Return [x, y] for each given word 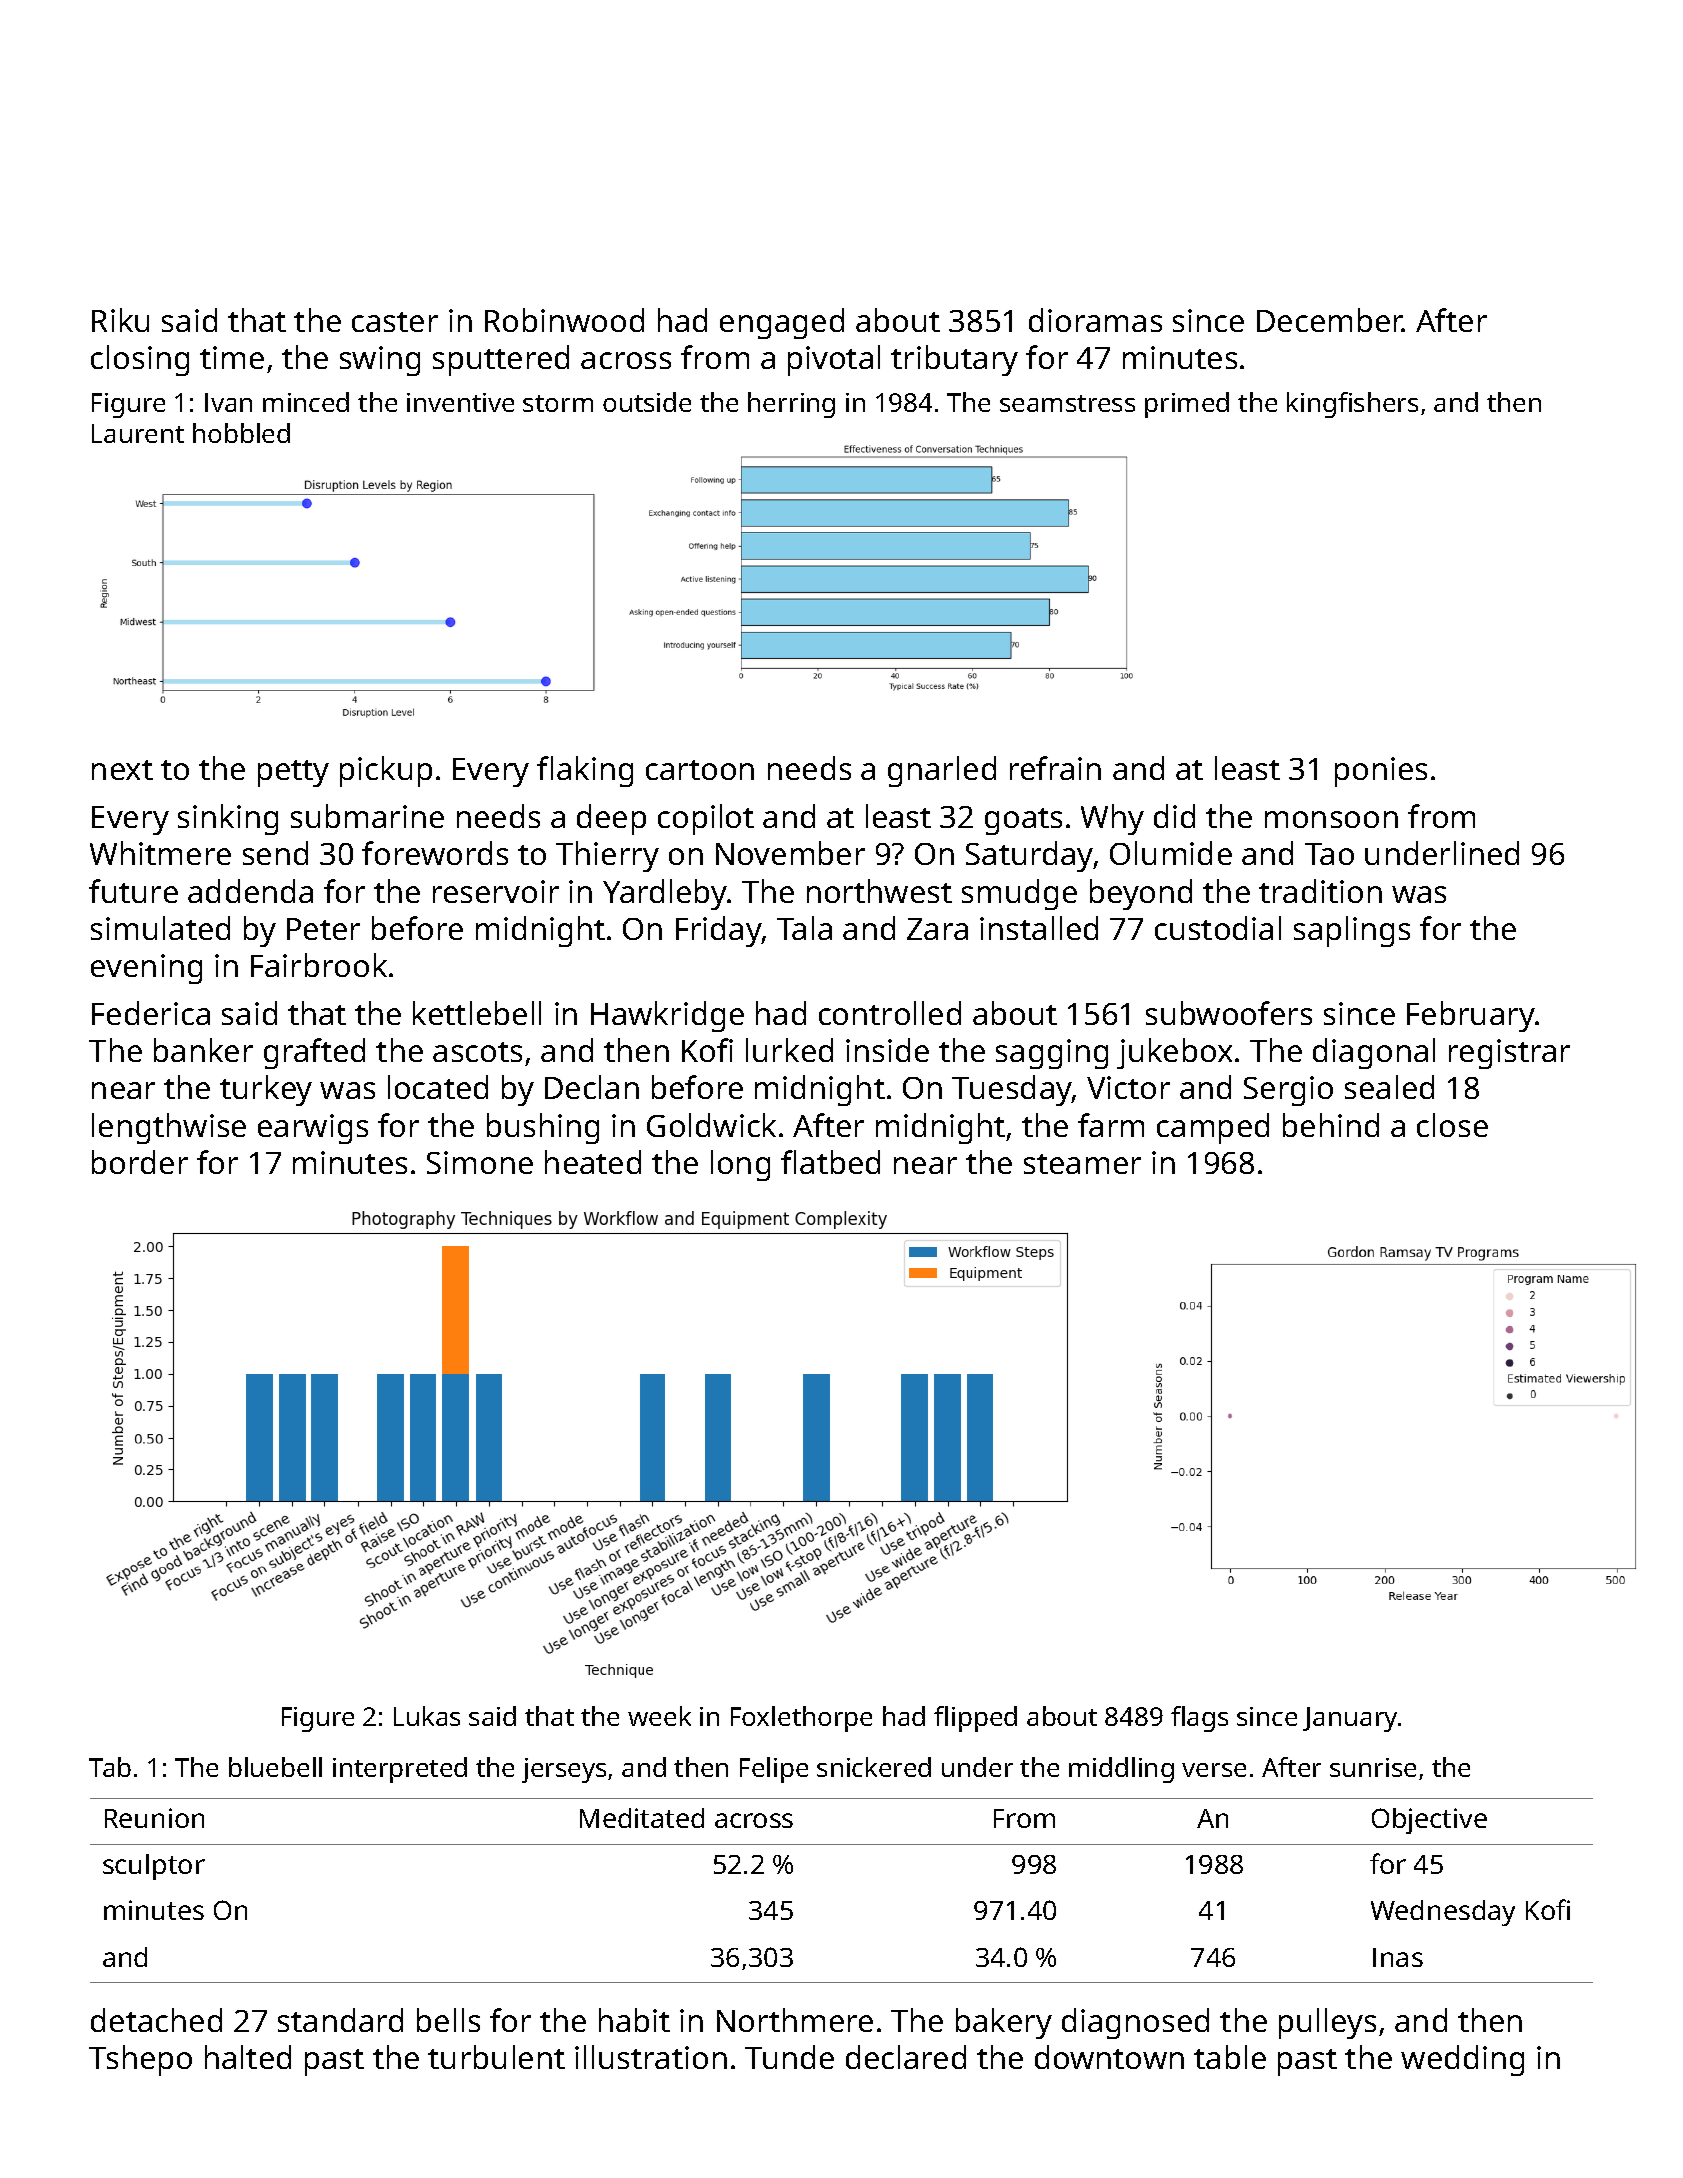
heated [593, 1162]
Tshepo [140, 2060]
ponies [1381, 772]
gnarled [942, 771]
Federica [151, 1013]
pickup [386, 771]
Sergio [1288, 1091]
